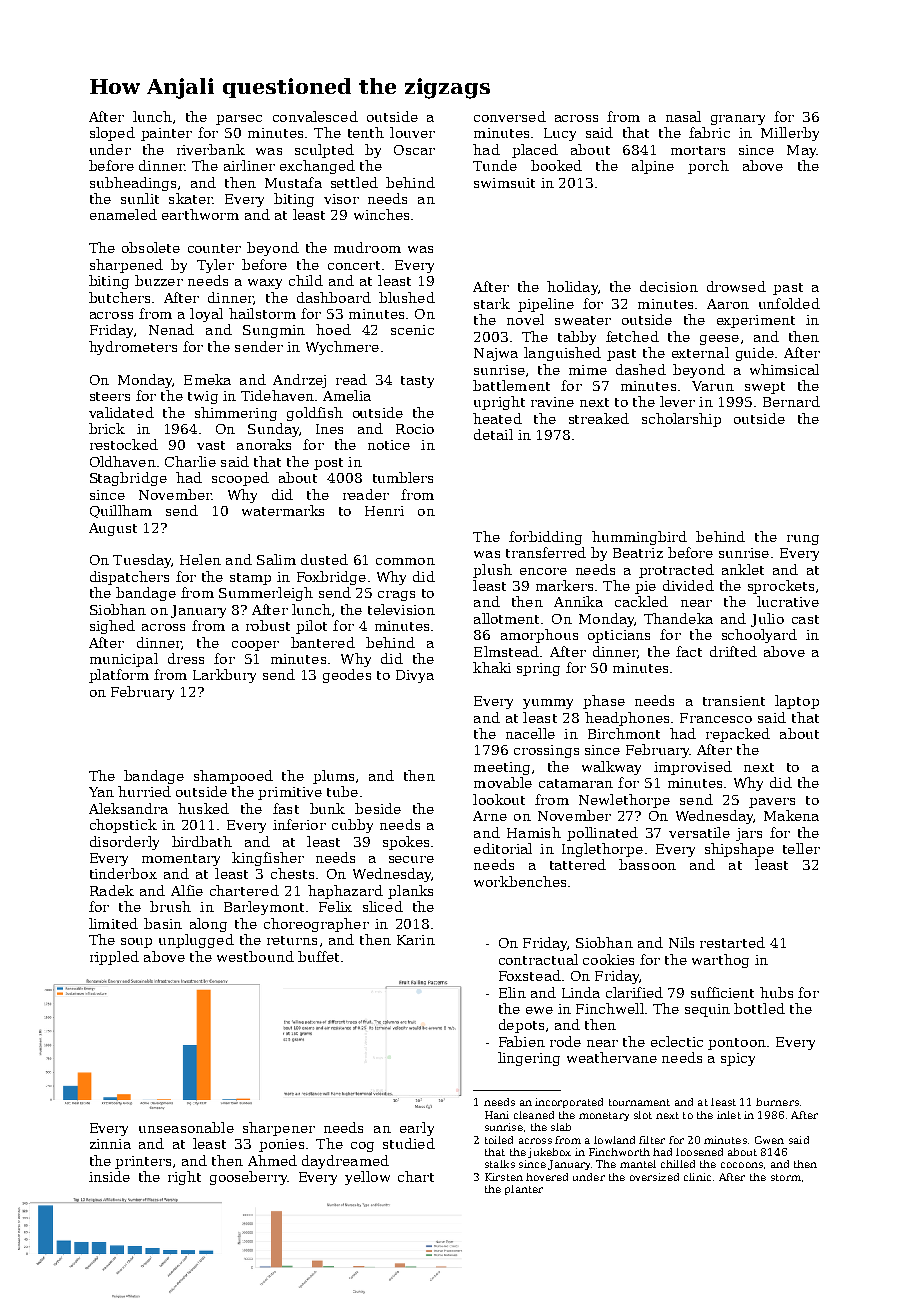 The height and width of the page is (1316, 908). I want to click on Larkbury, so click(224, 676).
